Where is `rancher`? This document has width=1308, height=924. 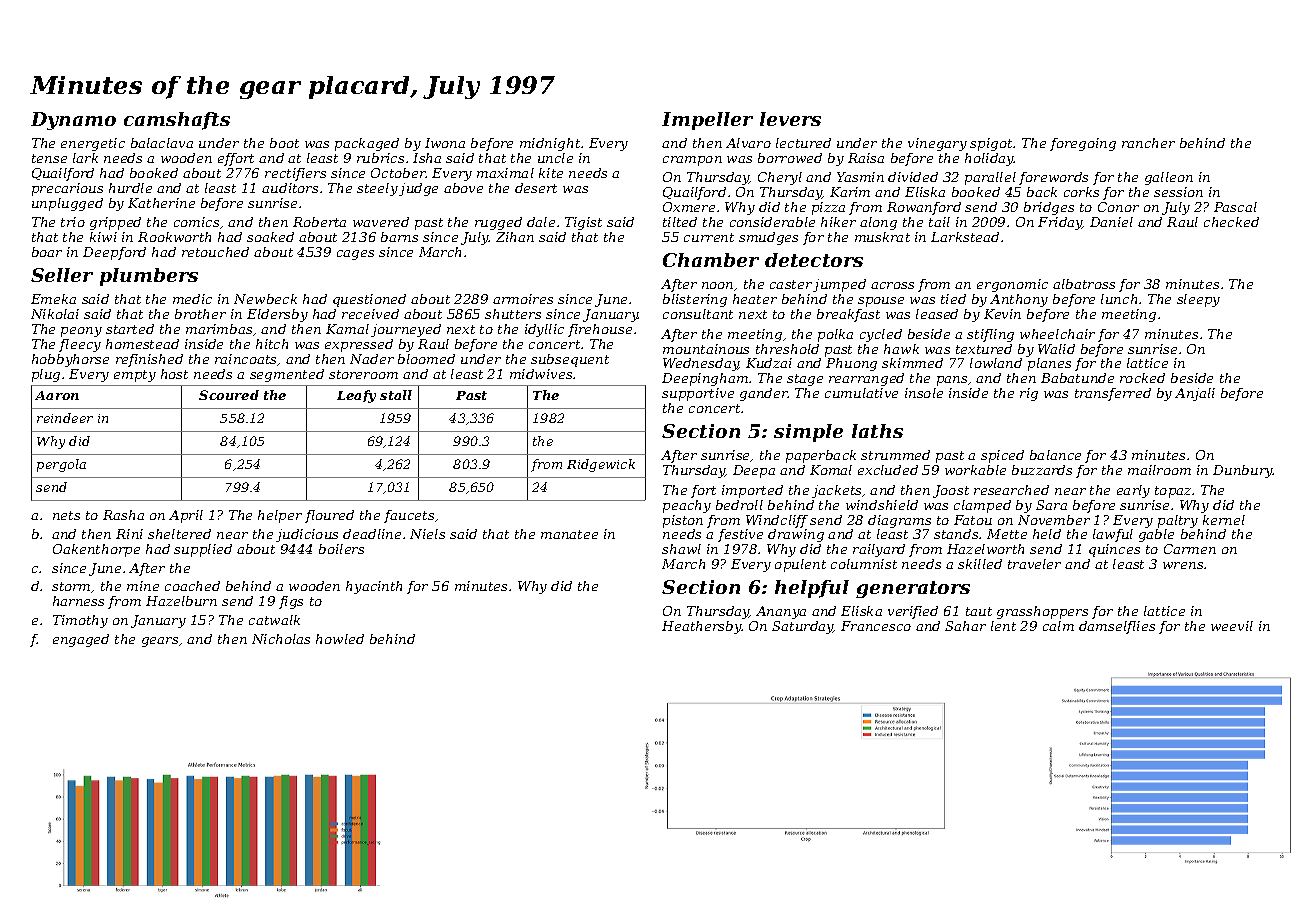 rancher is located at coordinates (1148, 143).
